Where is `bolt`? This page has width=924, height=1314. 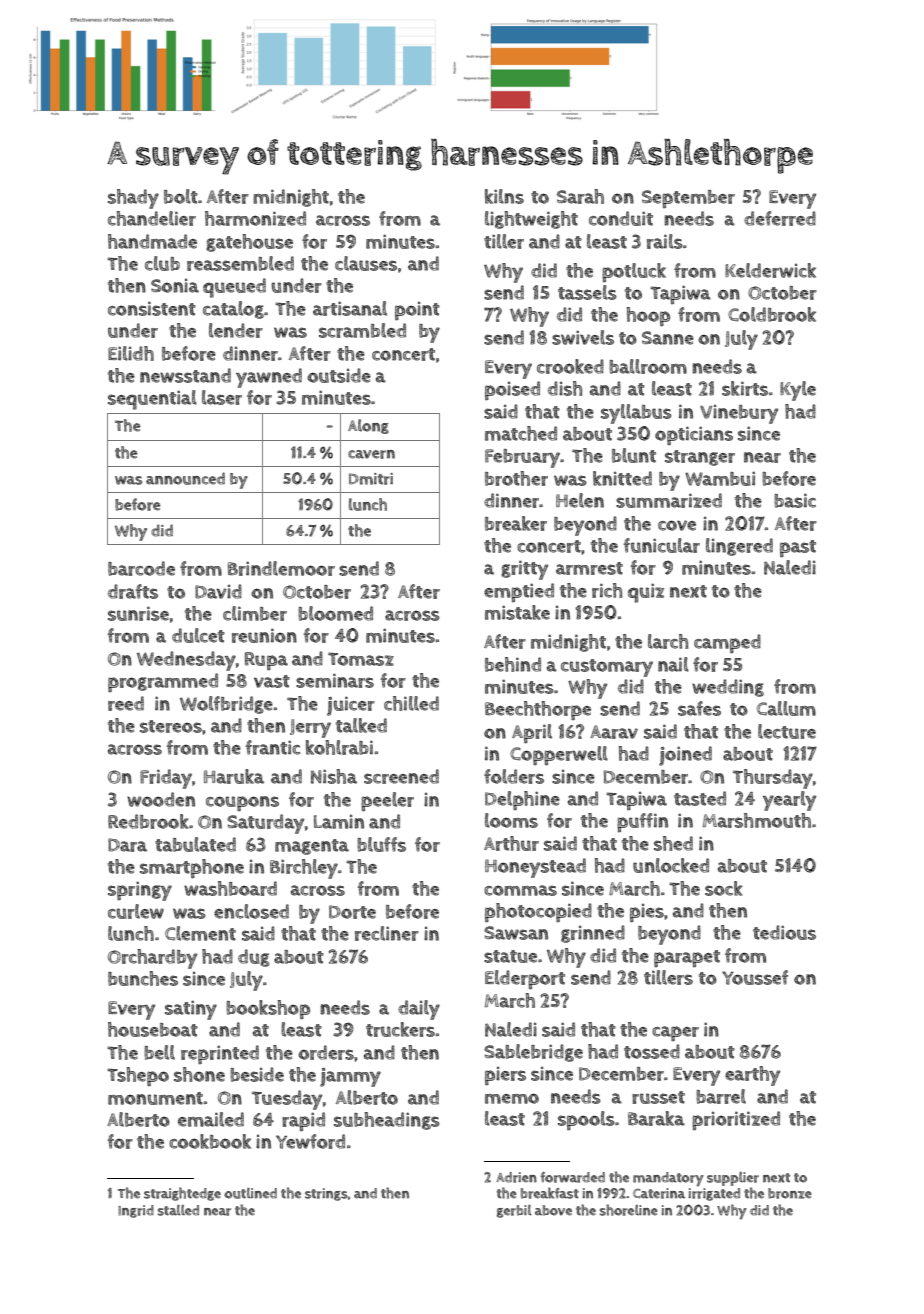
bolt is located at coordinates (181, 196).
